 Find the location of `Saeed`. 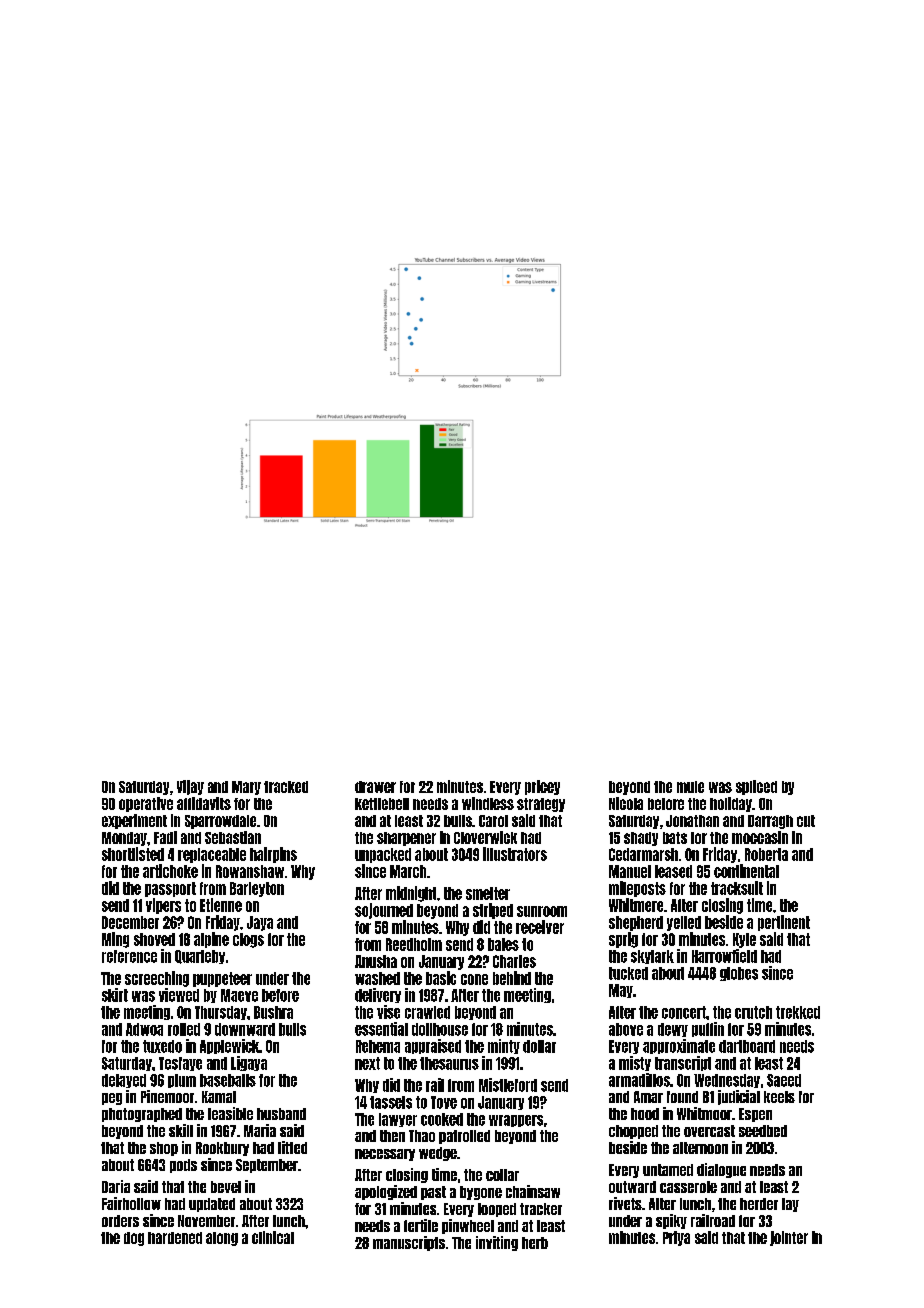

Saeed is located at coordinates (784, 1080).
